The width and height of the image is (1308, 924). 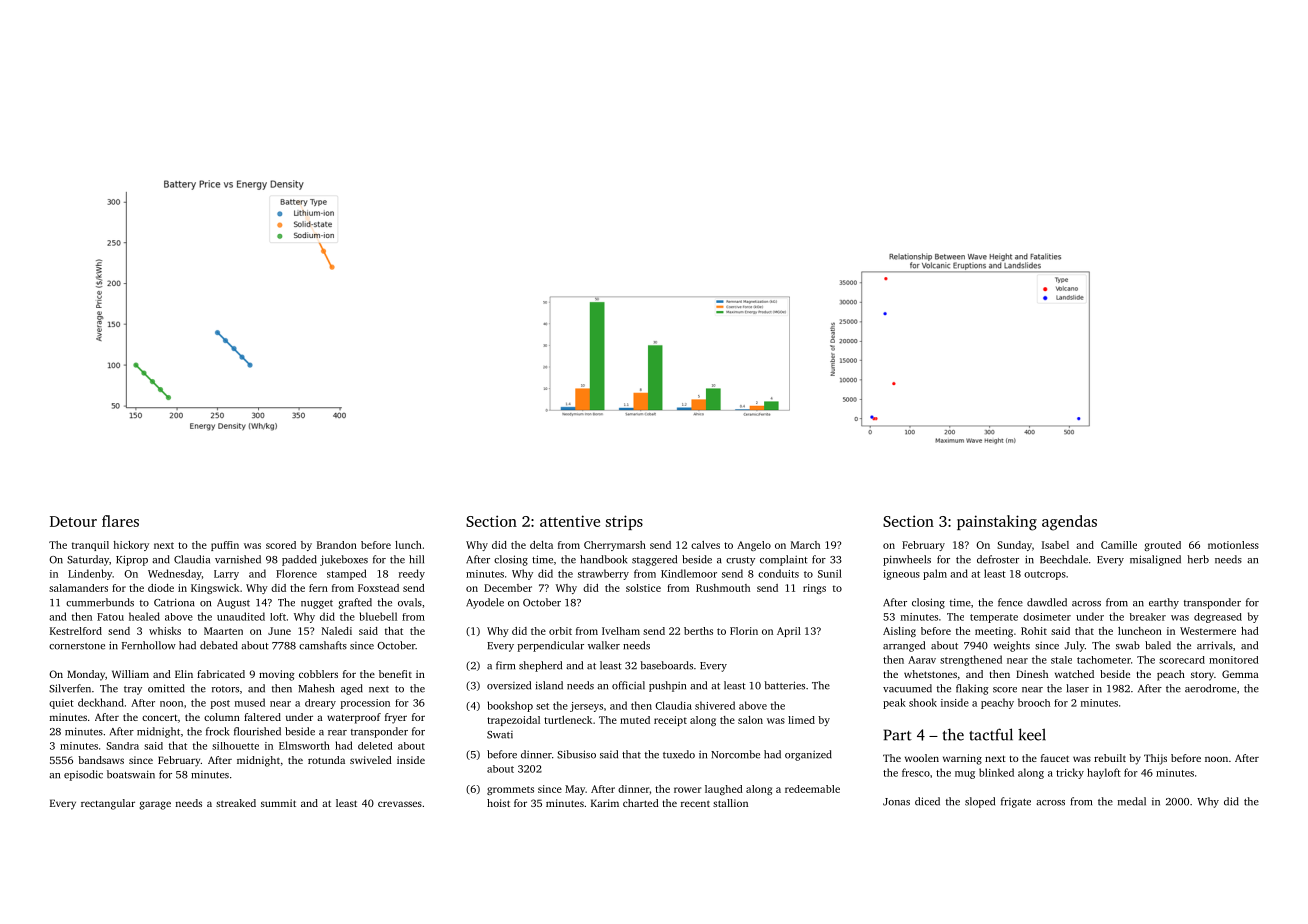 I want to click on Brandon, so click(x=337, y=545).
